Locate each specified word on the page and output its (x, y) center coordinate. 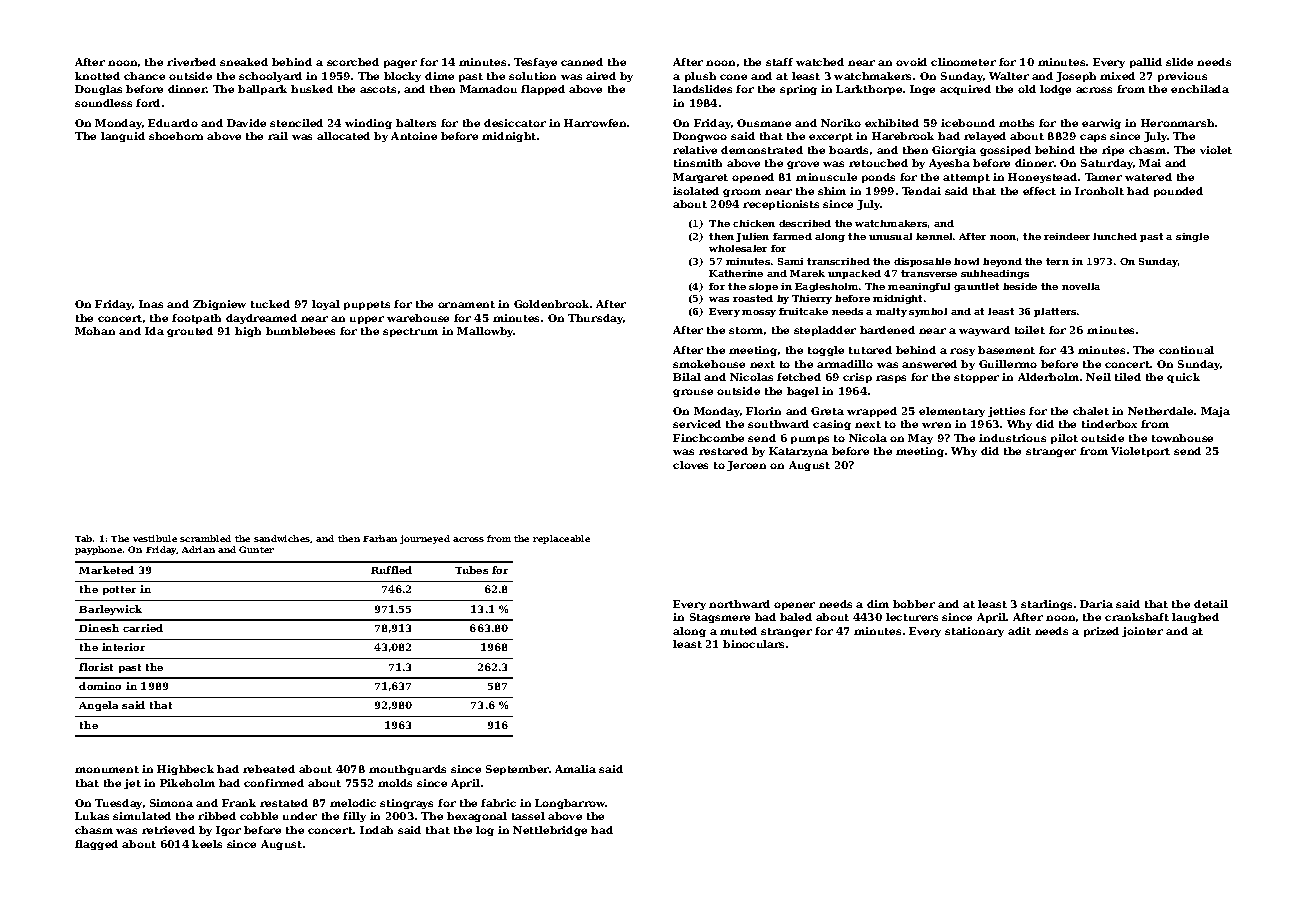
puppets (367, 305)
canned (582, 62)
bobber (914, 604)
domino (100, 686)
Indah (376, 830)
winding (368, 124)
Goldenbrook (551, 304)
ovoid (911, 62)
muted (738, 631)
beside (1020, 286)
